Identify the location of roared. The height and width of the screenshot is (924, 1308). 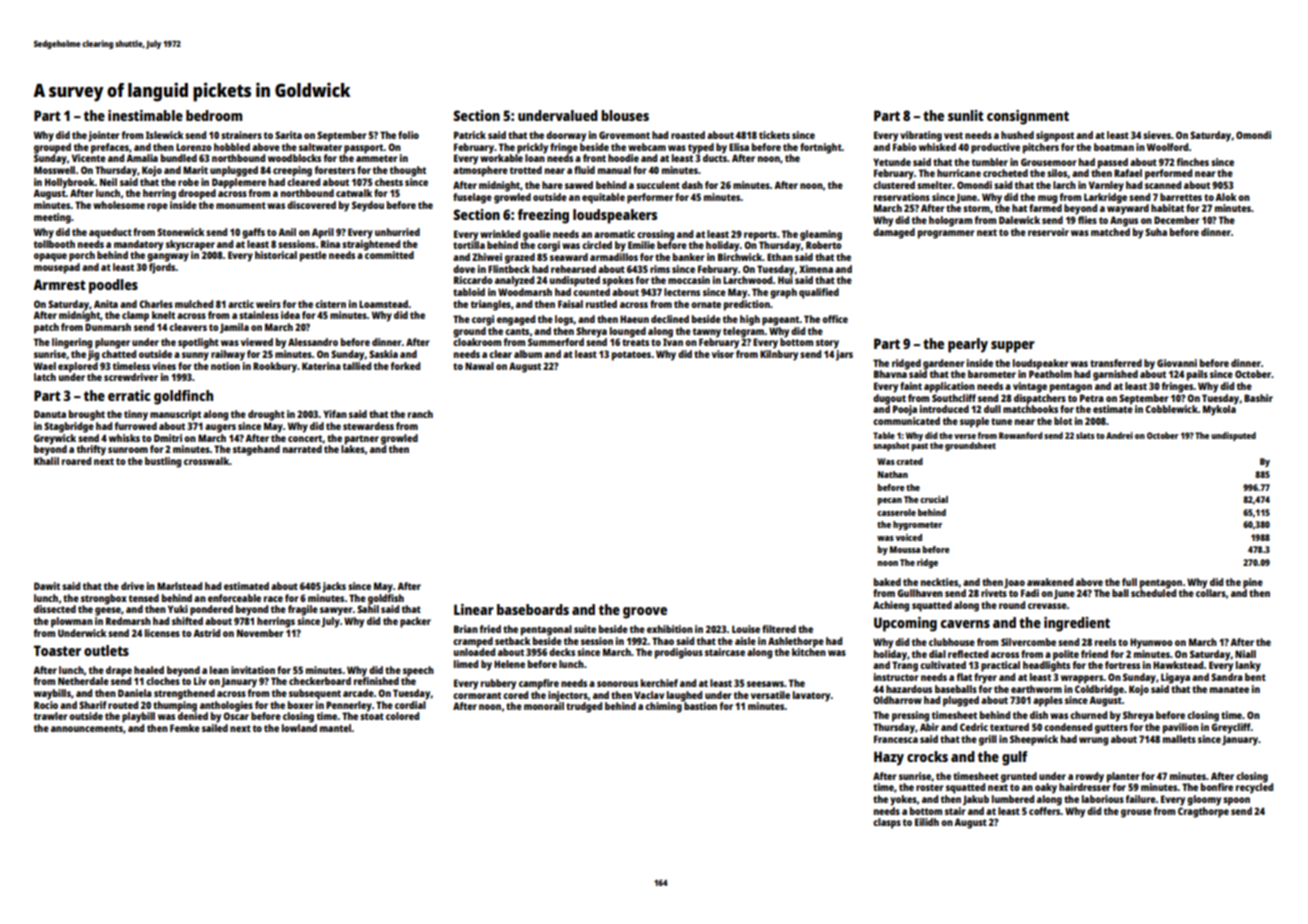
(76, 461).
